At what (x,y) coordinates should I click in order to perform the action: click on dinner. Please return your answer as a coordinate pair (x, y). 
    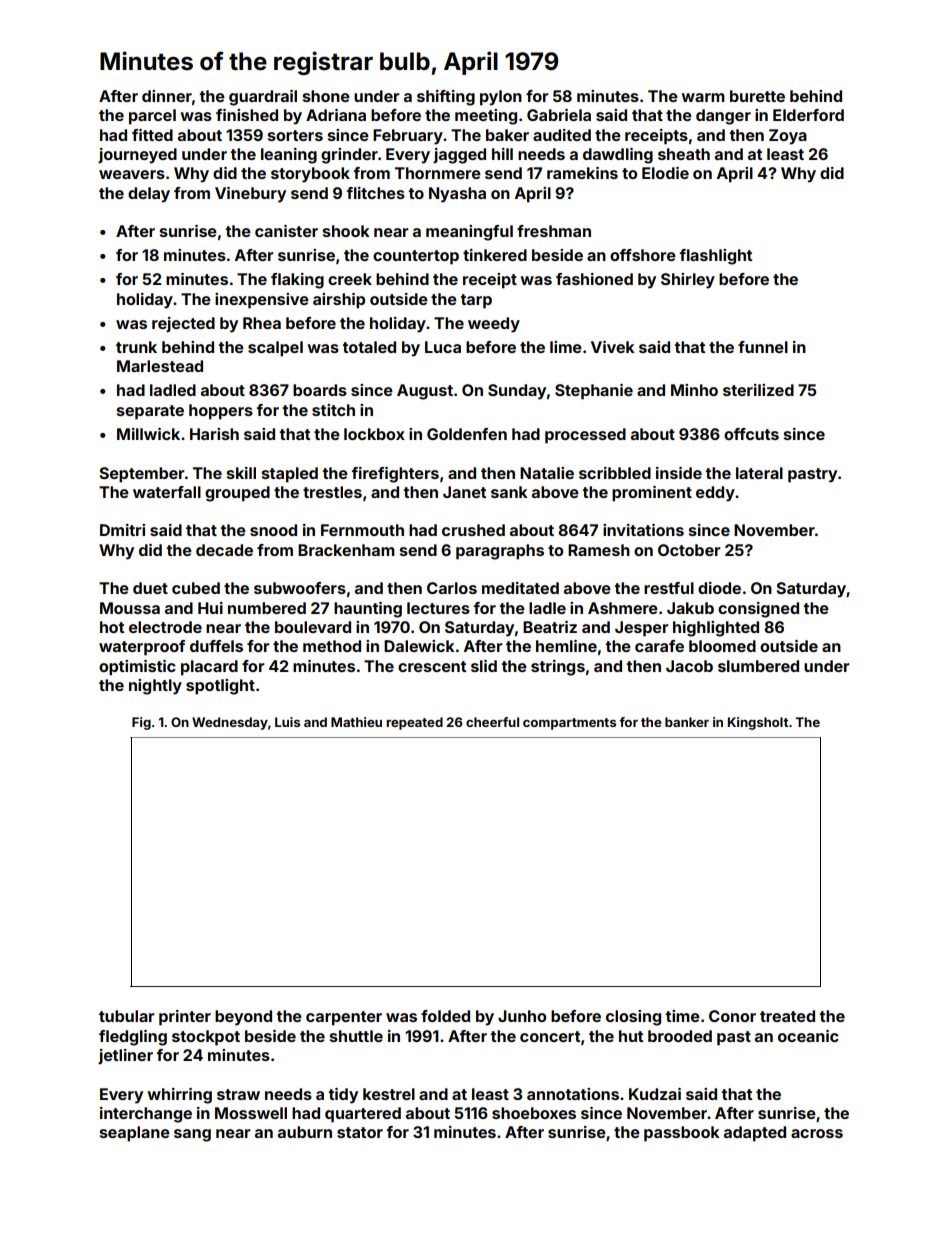
    Looking at the image, I should click on (167, 96).
